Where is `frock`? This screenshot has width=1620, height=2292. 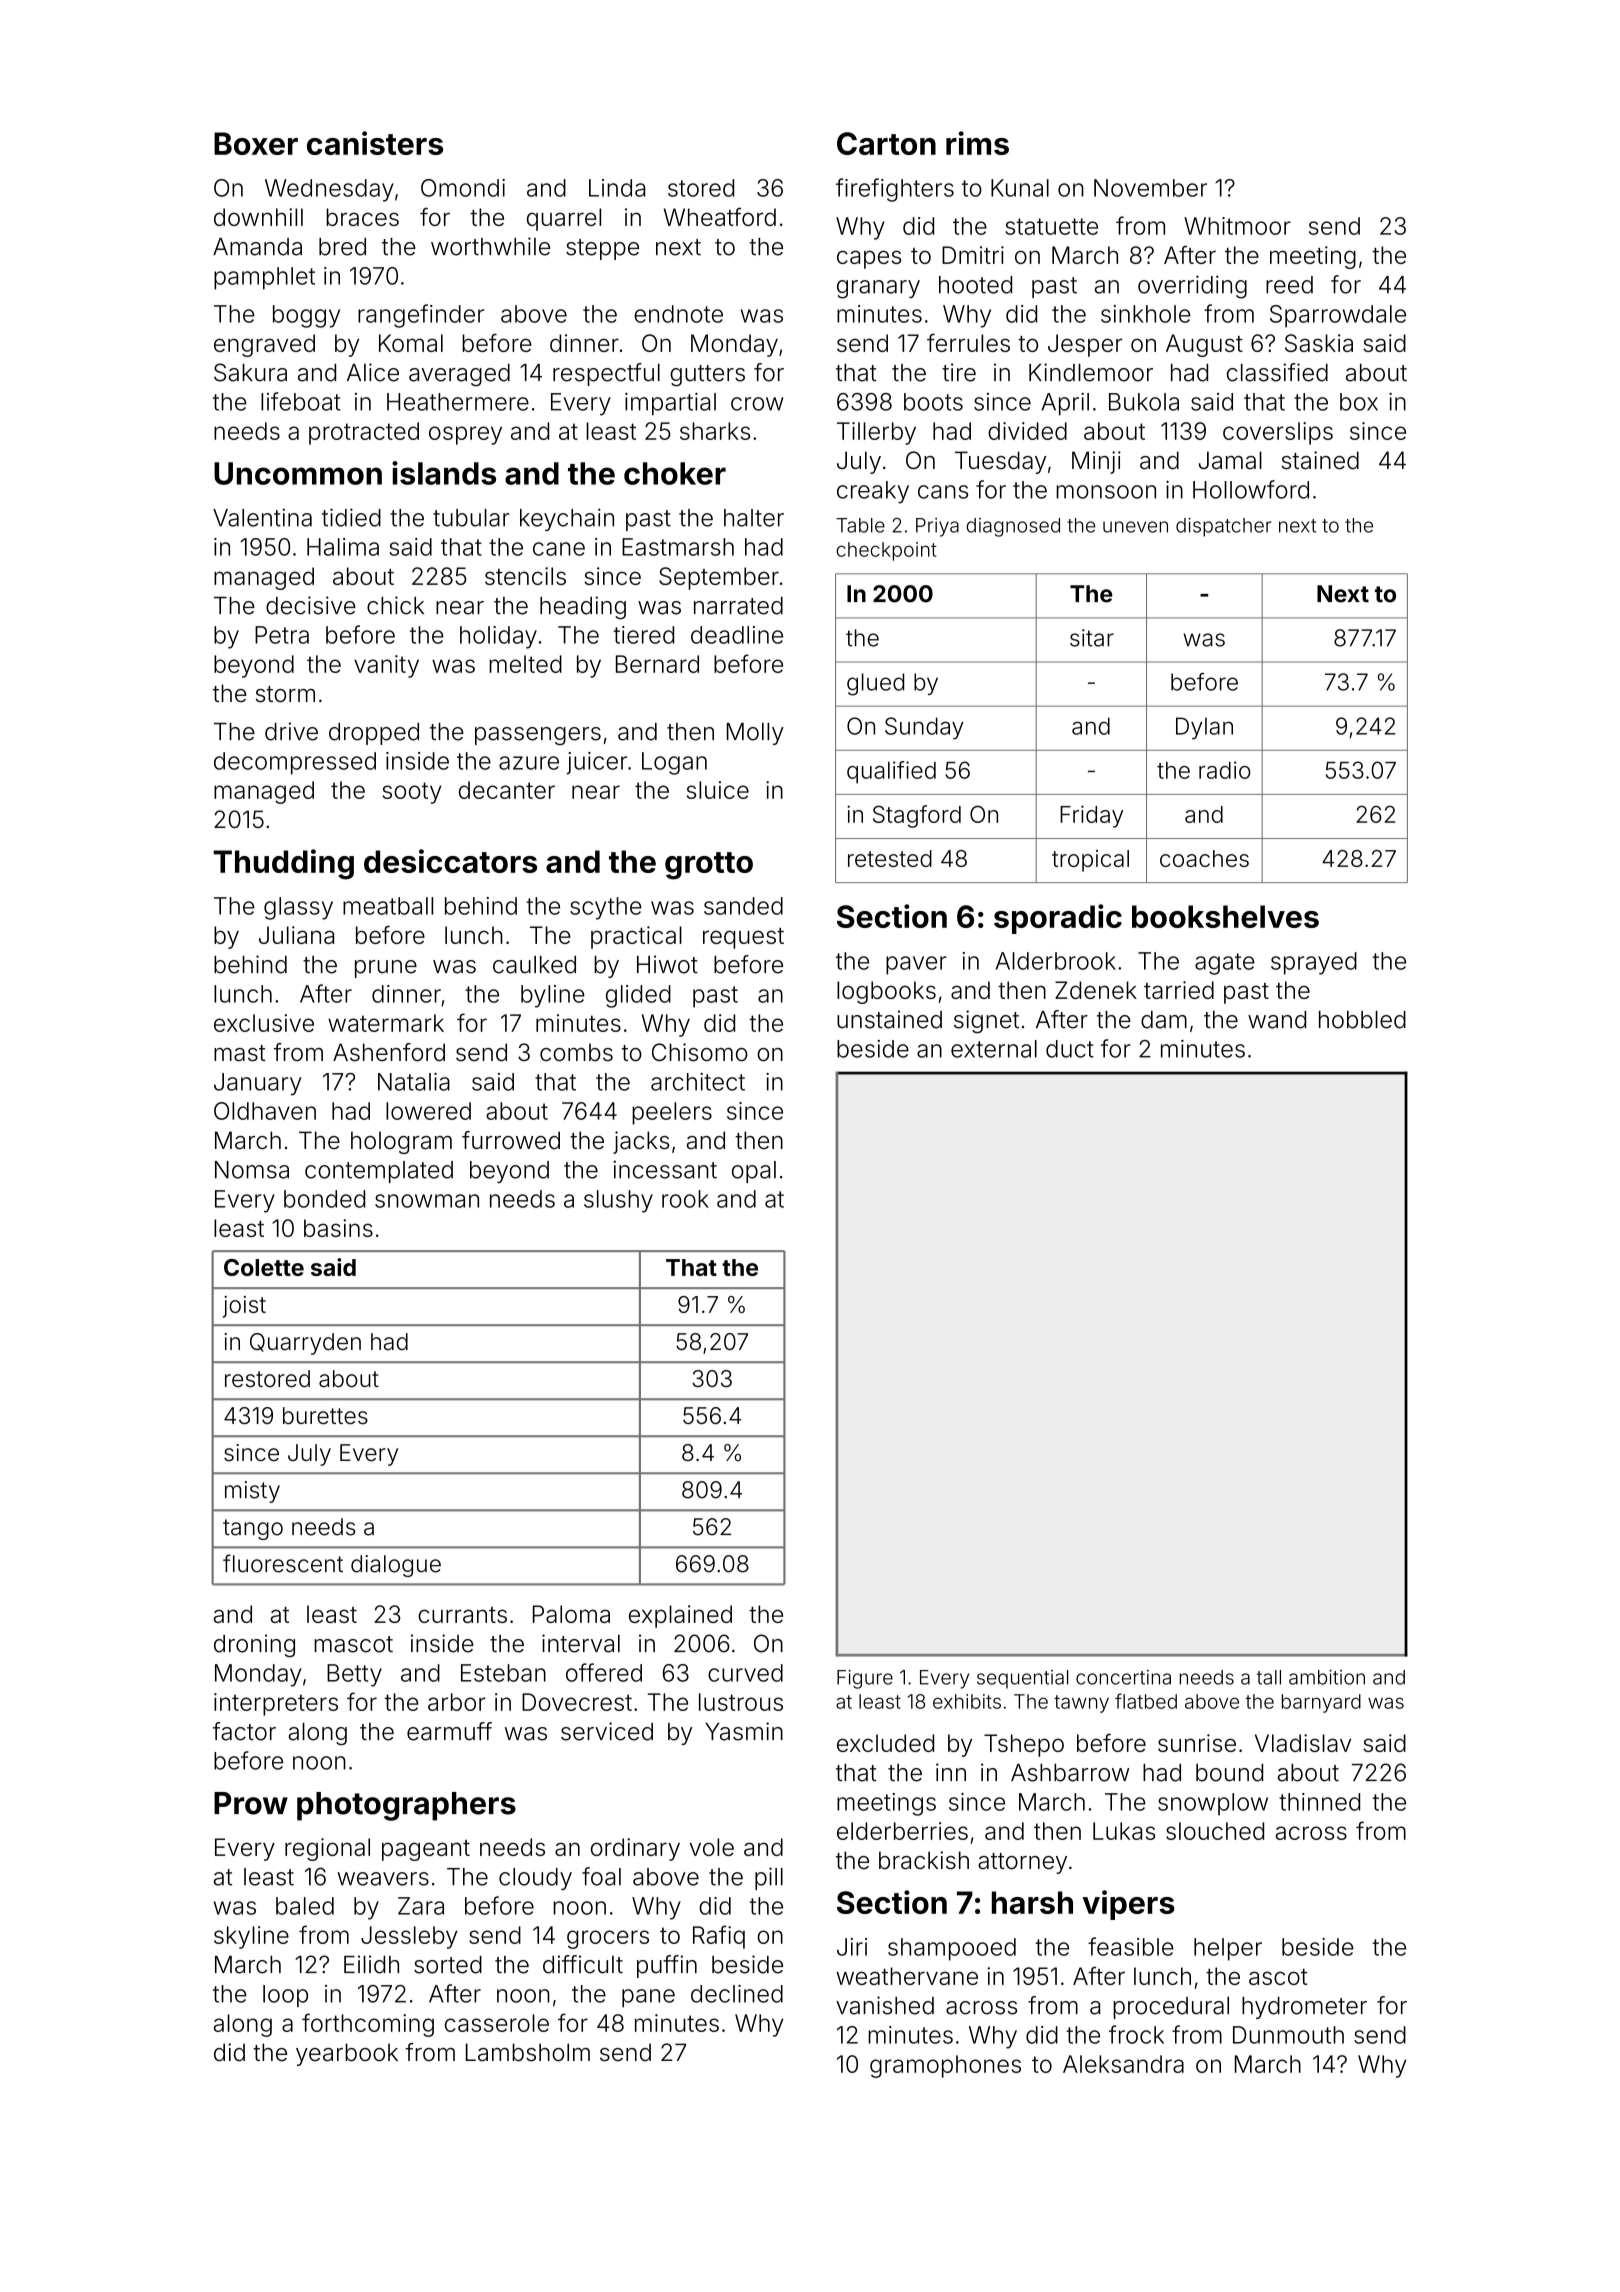 frock is located at coordinates (1136, 2034).
